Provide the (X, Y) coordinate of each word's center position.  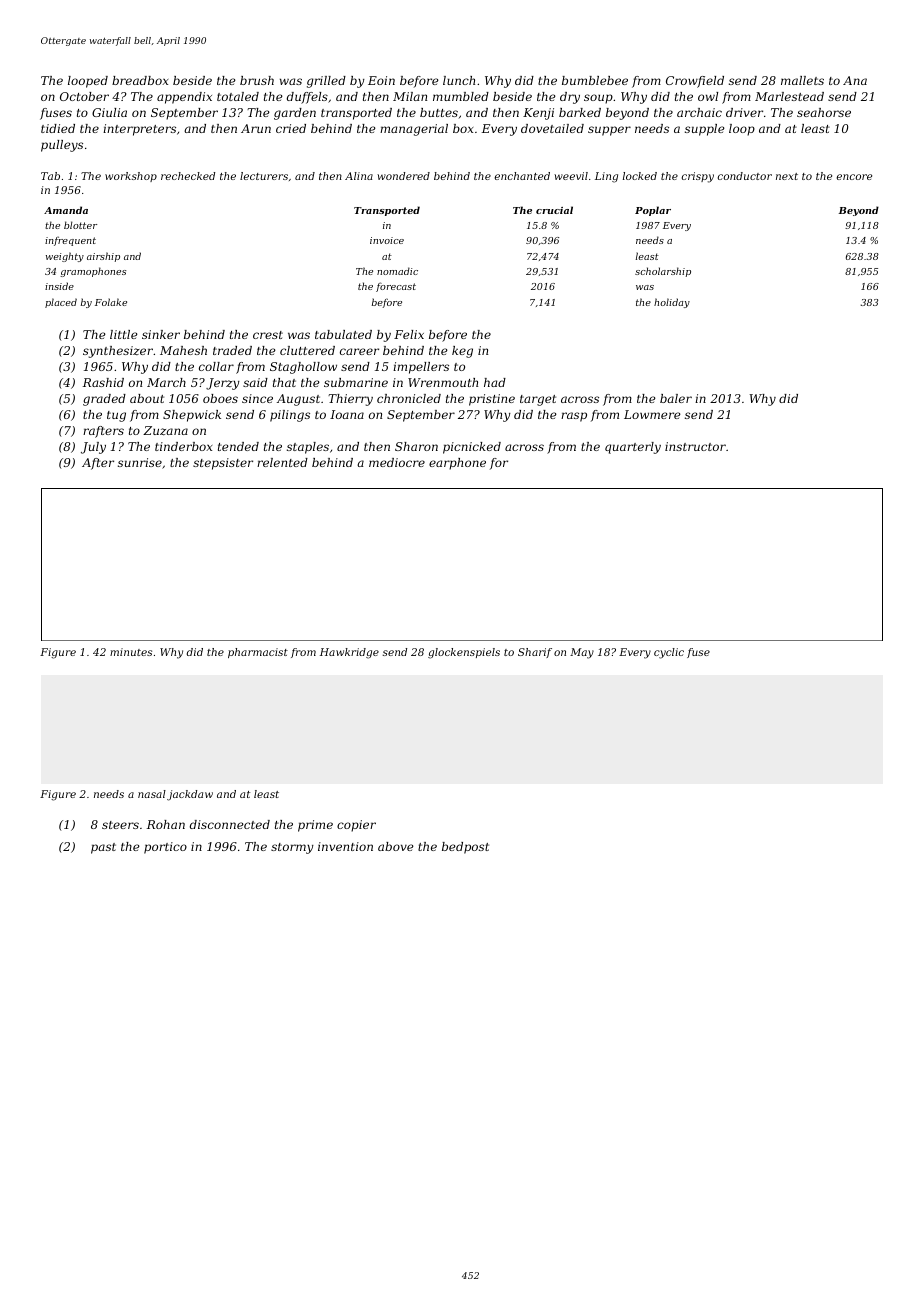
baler (676, 398)
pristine (492, 400)
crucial (554, 210)
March (166, 382)
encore (854, 177)
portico (165, 848)
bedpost (465, 848)
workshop (131, 177)
